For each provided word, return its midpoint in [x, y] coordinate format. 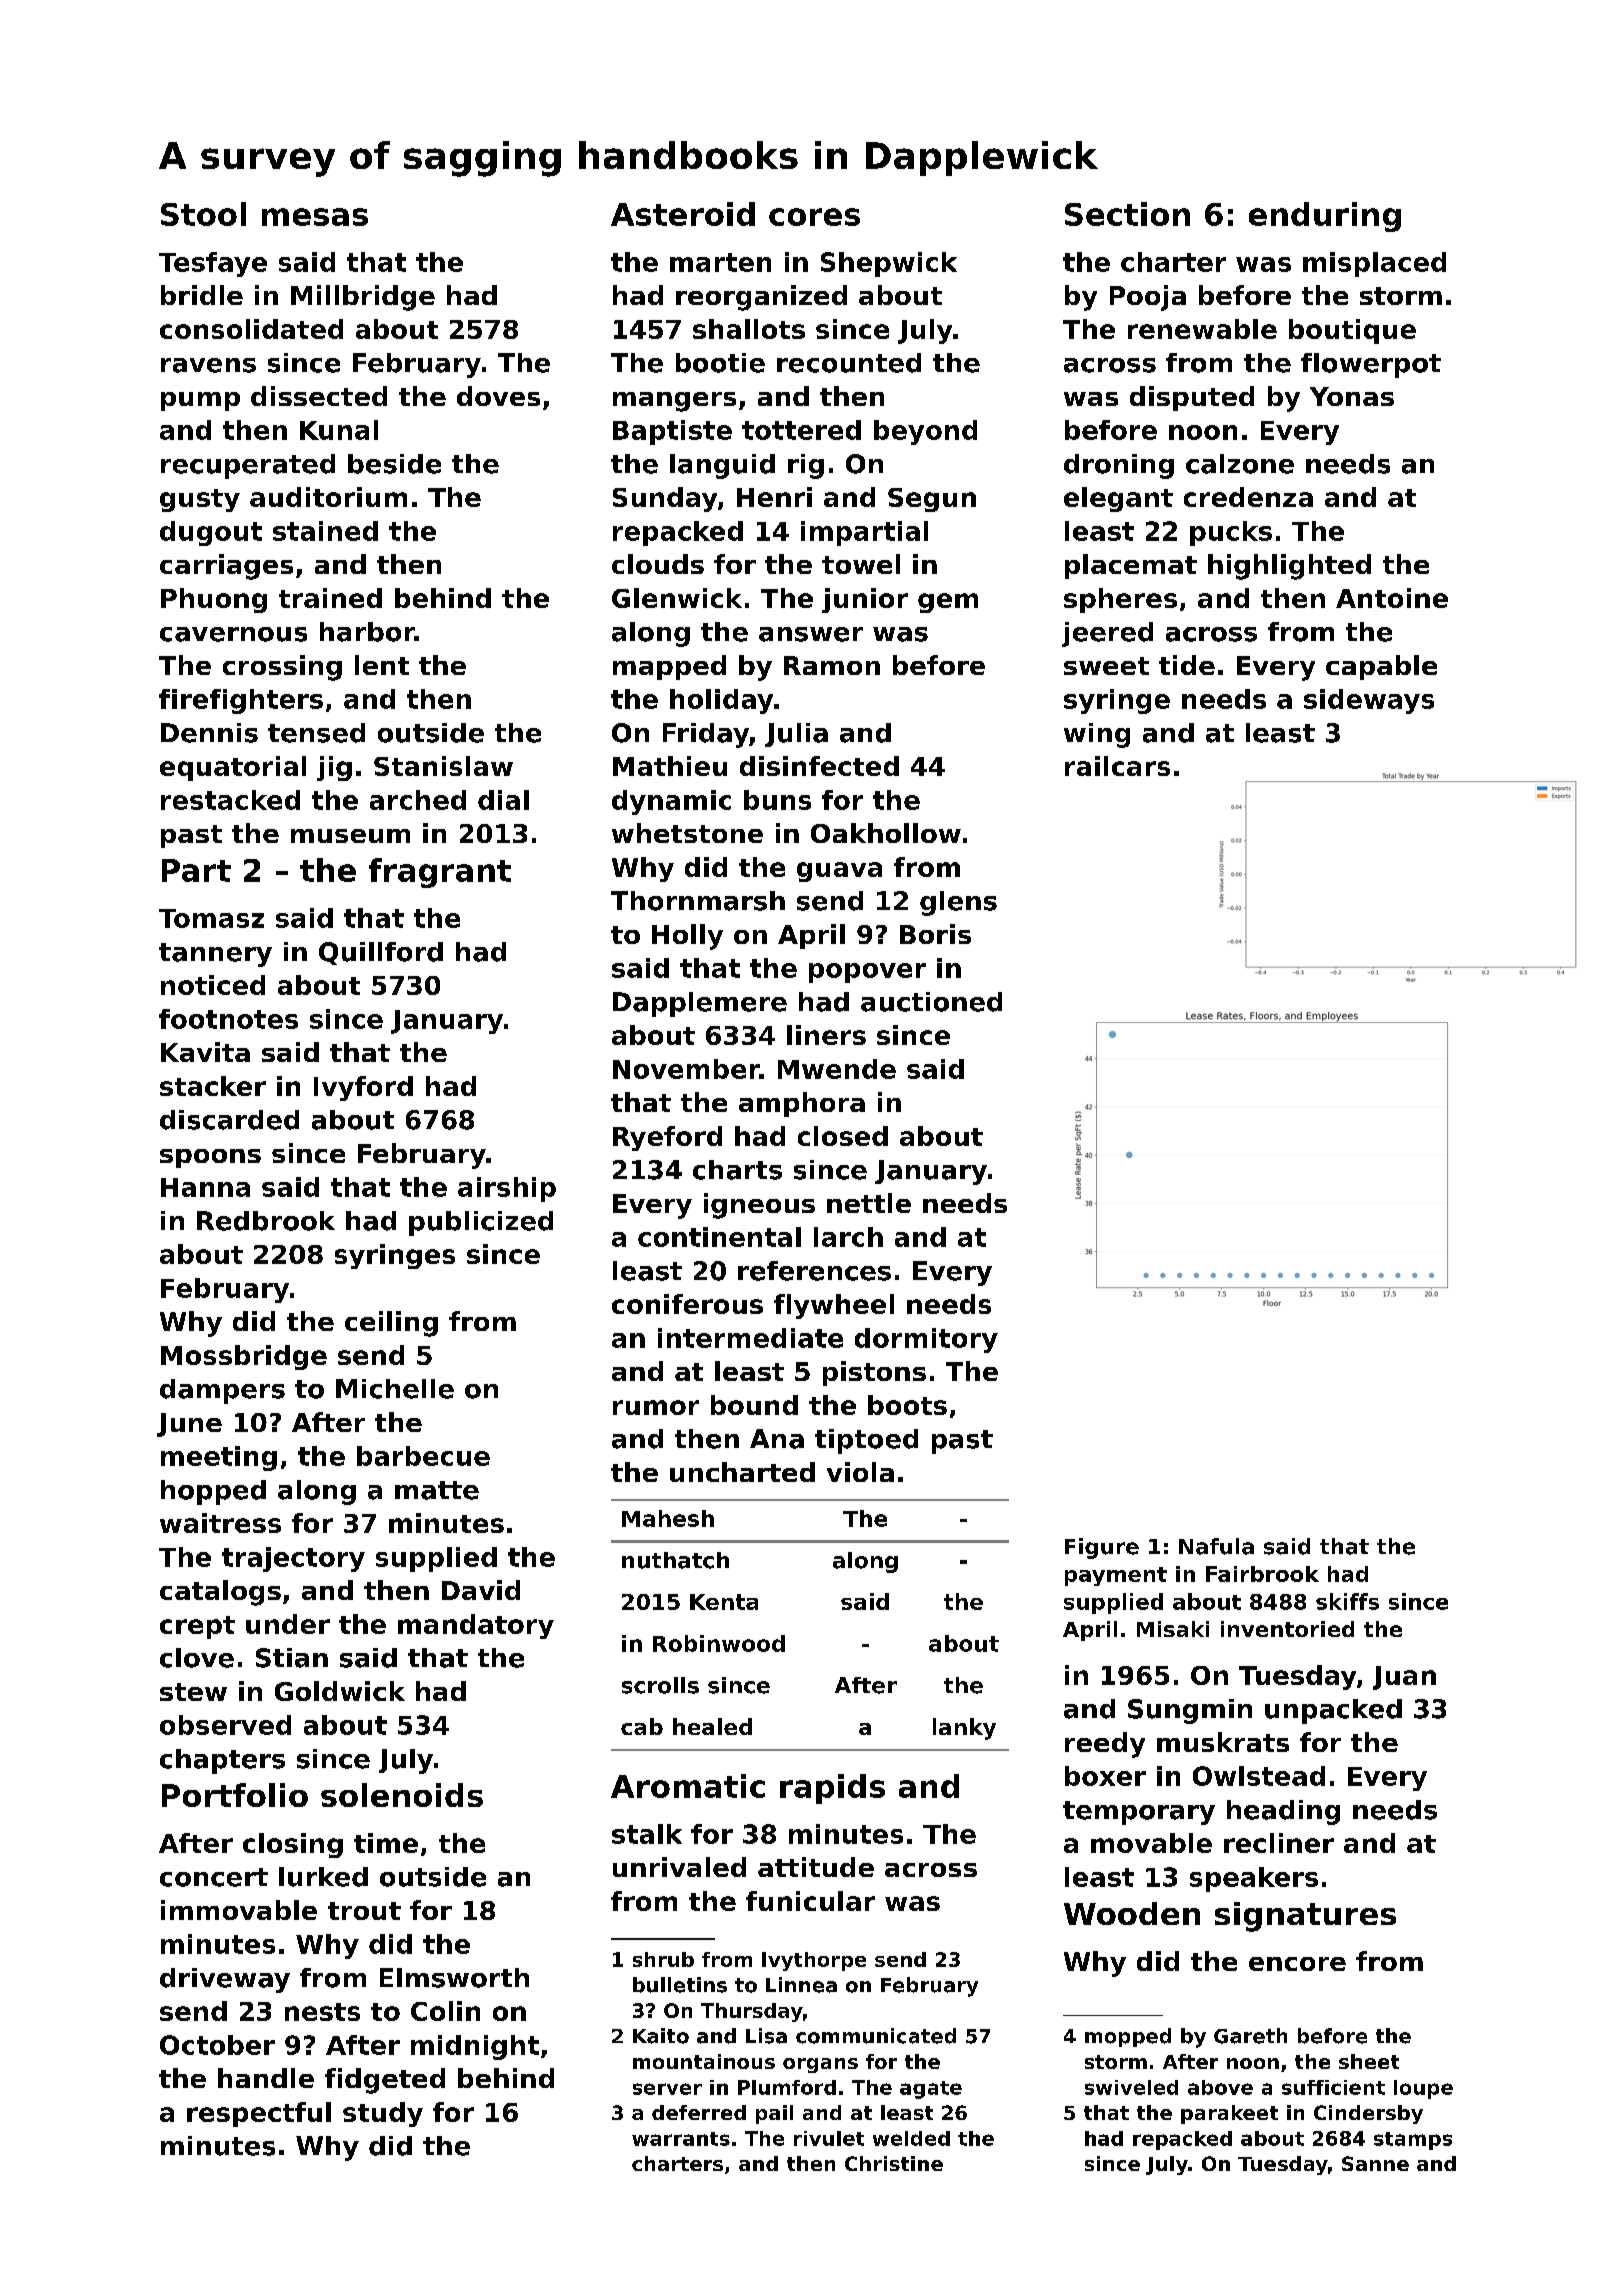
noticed [213, 985]
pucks [1231, 533]
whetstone [687, 833]
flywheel [834, 1306]
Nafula [1216, 1546]
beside [394, 464]
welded [911, 2138]
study [383, 2114]
